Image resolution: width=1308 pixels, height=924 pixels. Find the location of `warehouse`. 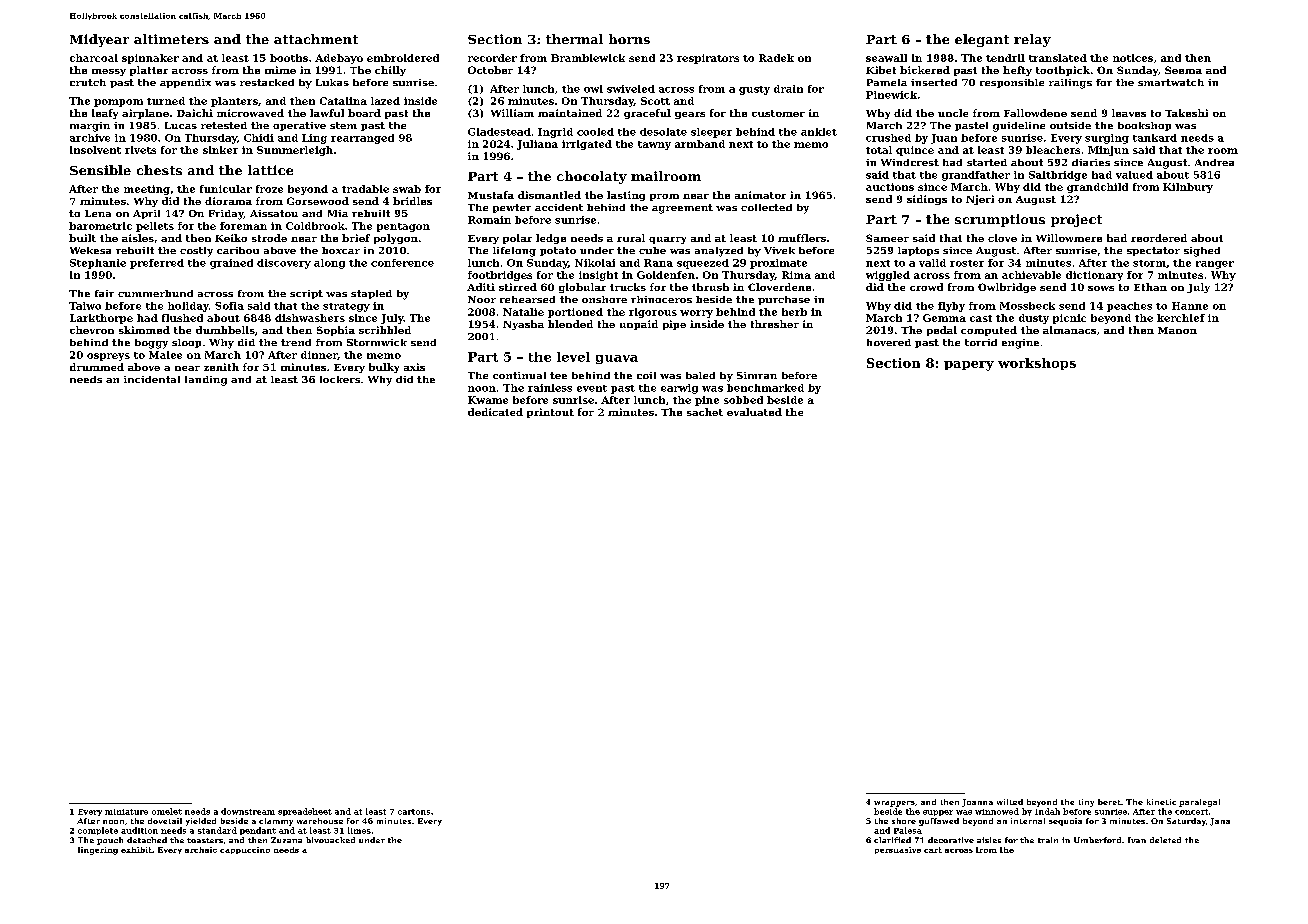

warehouse is located at coordinates (320, 821).
